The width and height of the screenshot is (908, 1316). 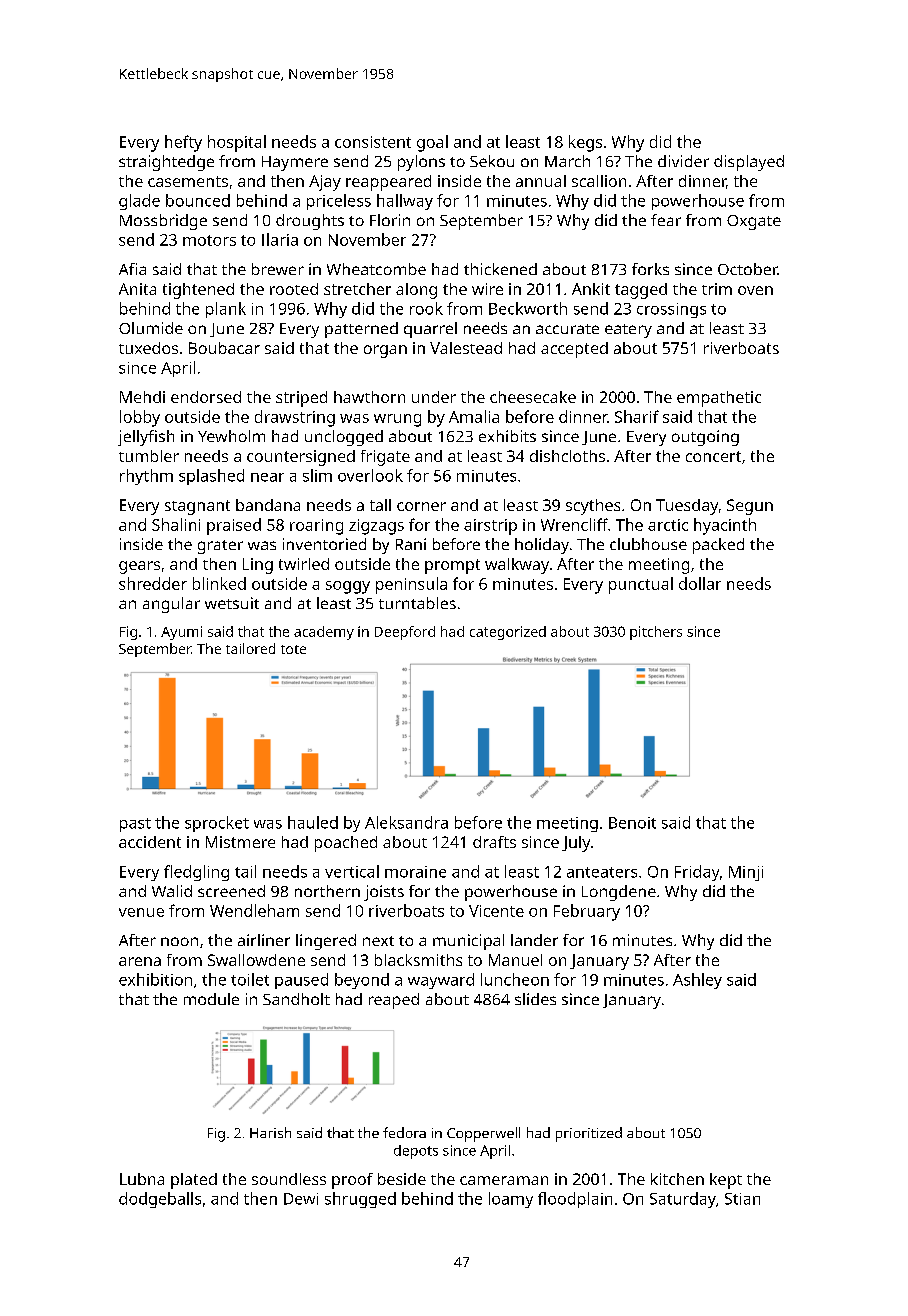 What do you see at coordinates (742, 1199) in the screenshot?
I see `Stian` at bounding box center [742, 1199].
